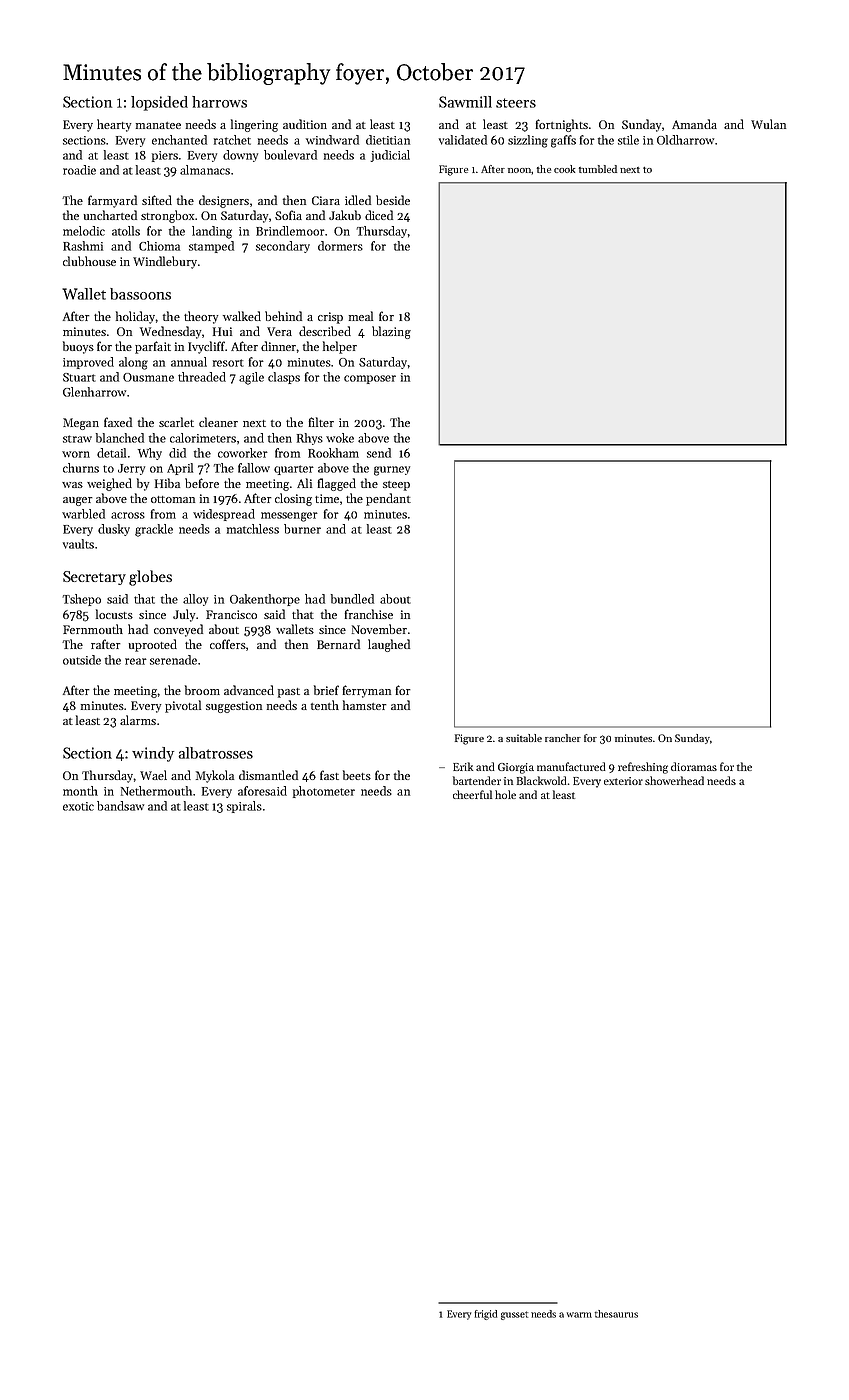  I want to click on thesaurus, so click(616, 1314).
